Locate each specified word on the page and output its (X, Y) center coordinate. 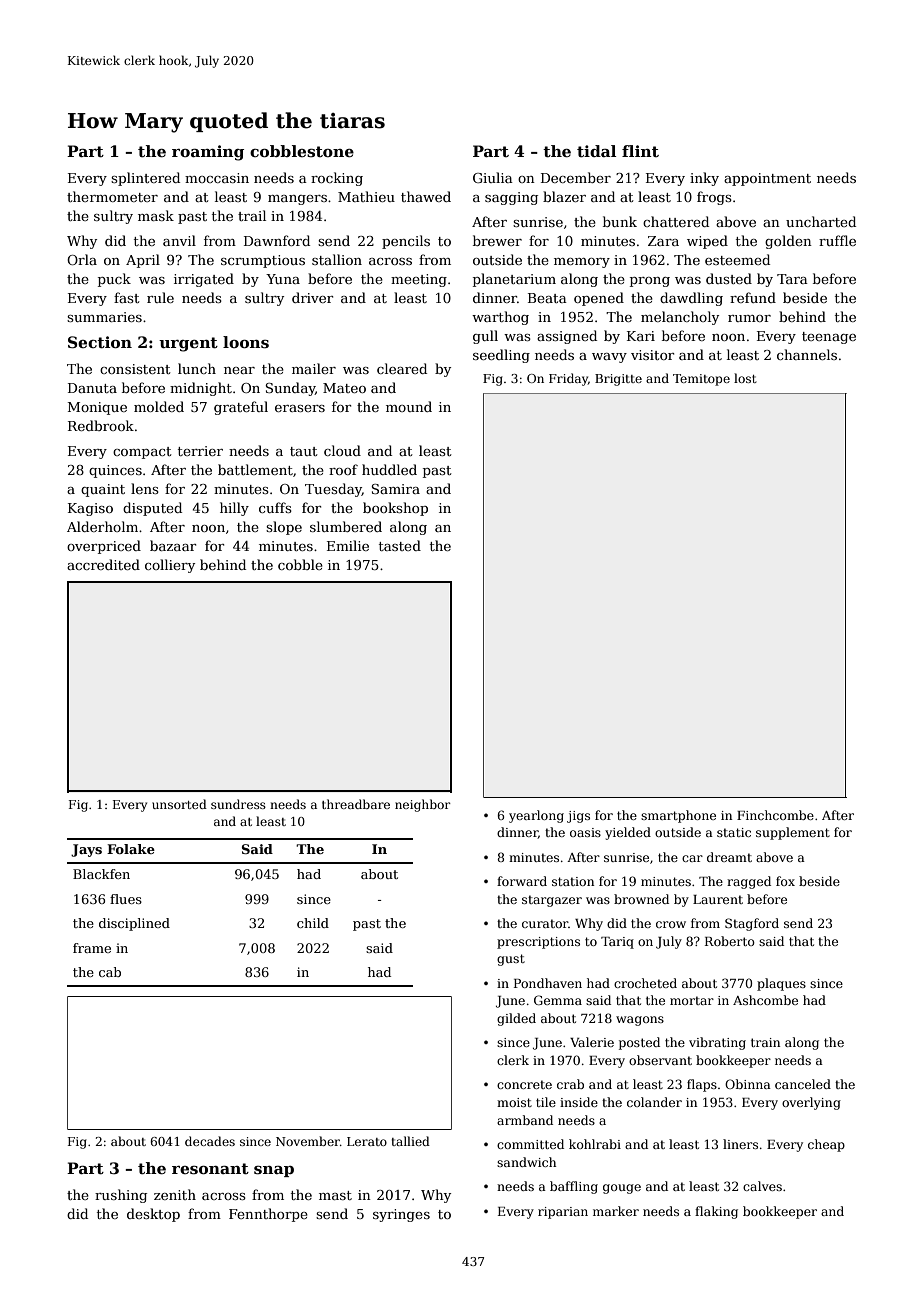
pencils (406, 242)
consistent (135, 369)
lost (745, 378)
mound (409, 406)
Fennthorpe (268, 1215)
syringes (401, 1215)
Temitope (701, 380)
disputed (152, 509)
